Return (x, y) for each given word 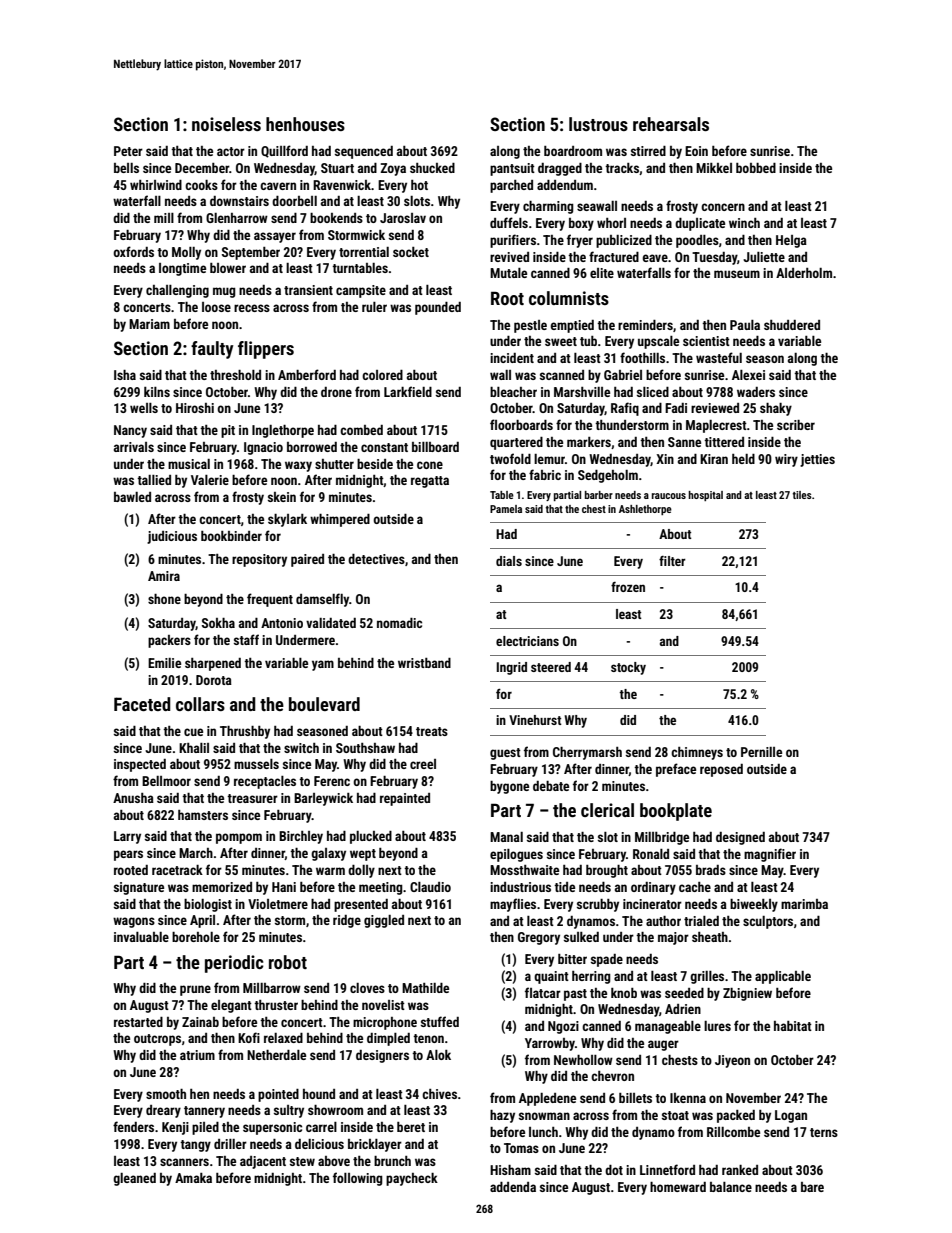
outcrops (157, 1040)
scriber (796, 425)
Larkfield (408, 391)
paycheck (412, 1179)
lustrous (598, 124)
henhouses (305, 124)
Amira (164, 576)
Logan (791, 1116)
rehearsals (671, 124)
